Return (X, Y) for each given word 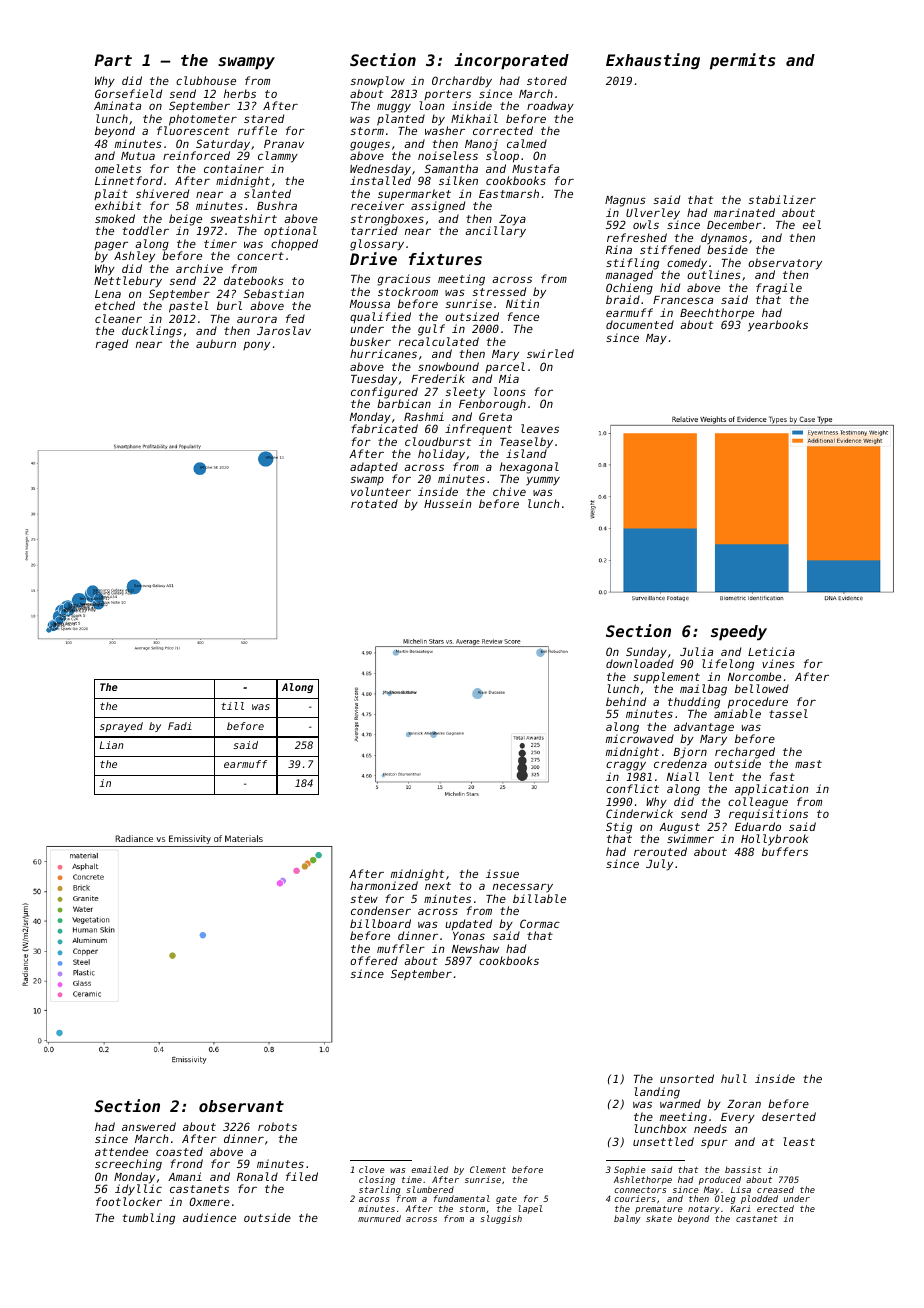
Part (113, 60)
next (438, 886)
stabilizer (782, 199)
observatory (785, 264)
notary (704, 1210)
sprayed (121, 727)
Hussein (447, 503)
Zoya (512, 220)
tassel (788, 713)
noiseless (448, 155)
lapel (530, 1209)
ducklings (152, 332)
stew (364, 899)
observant (241, 1106)
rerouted (660, 851)
